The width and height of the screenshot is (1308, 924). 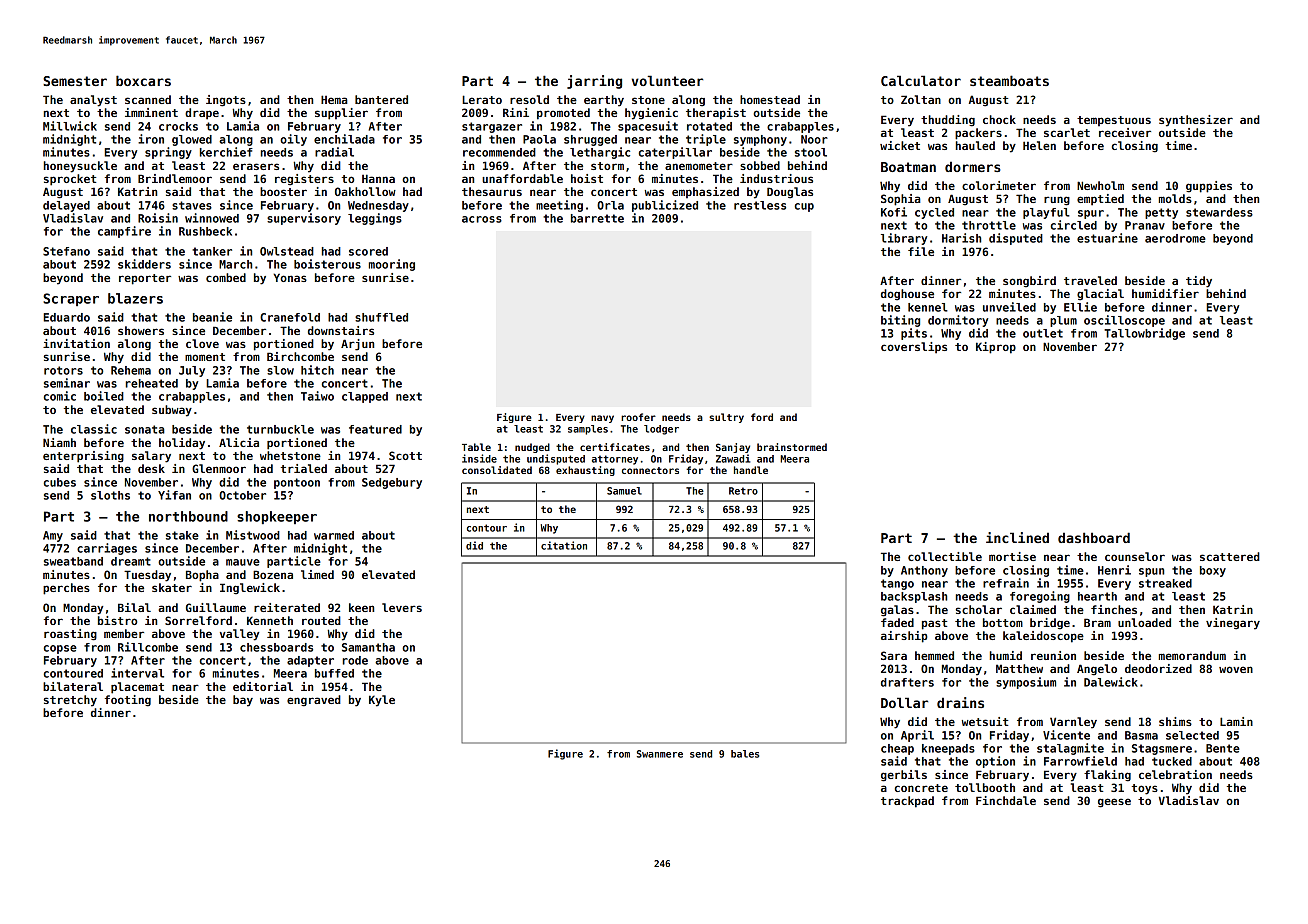 What do you see at coordinates (743, 491) in the screenshot?
I see `Retro` at bounding box center [743, 491].
